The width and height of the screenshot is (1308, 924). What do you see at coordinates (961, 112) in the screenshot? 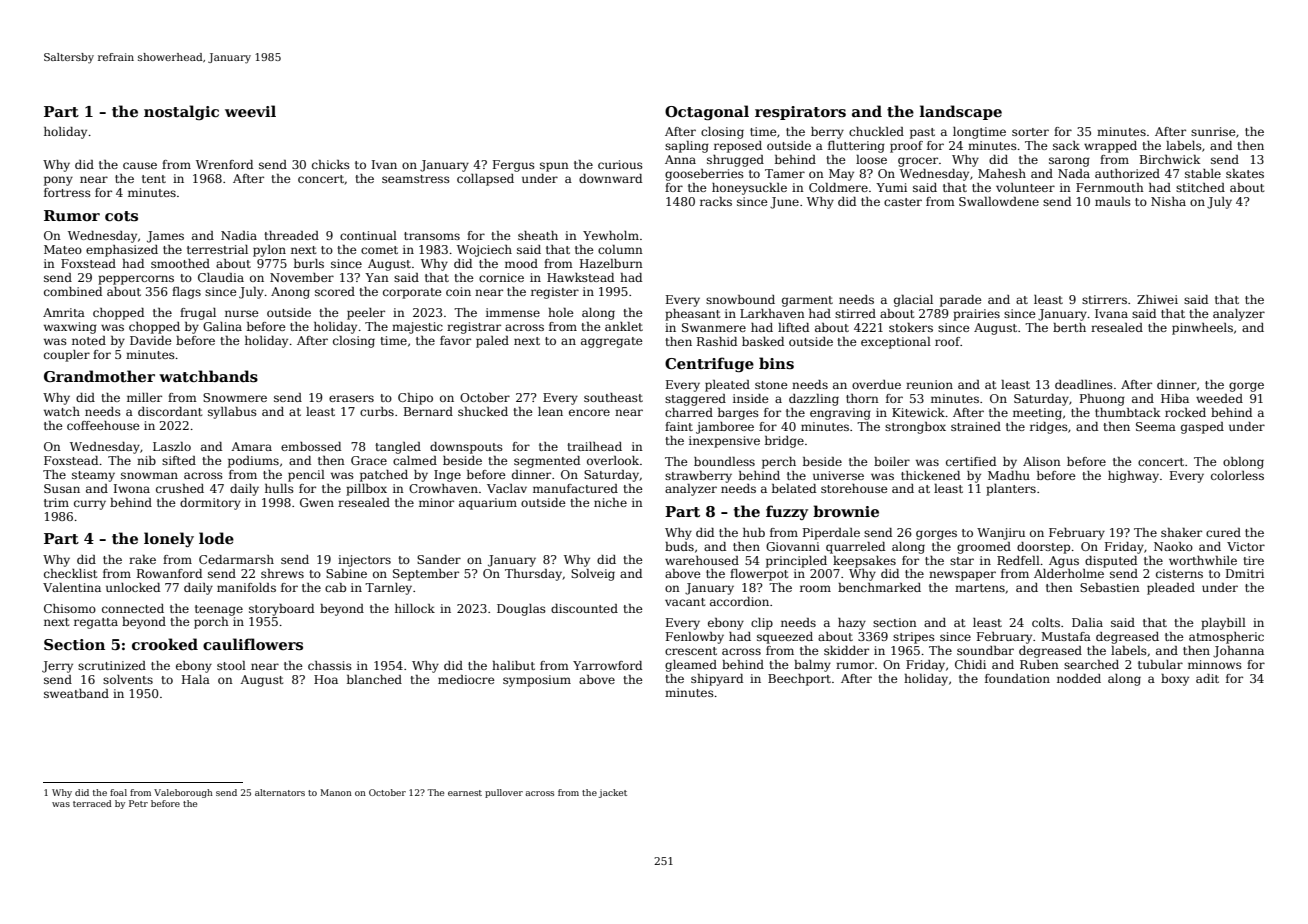
I see `landscape` at bounding box center [961, 112].
